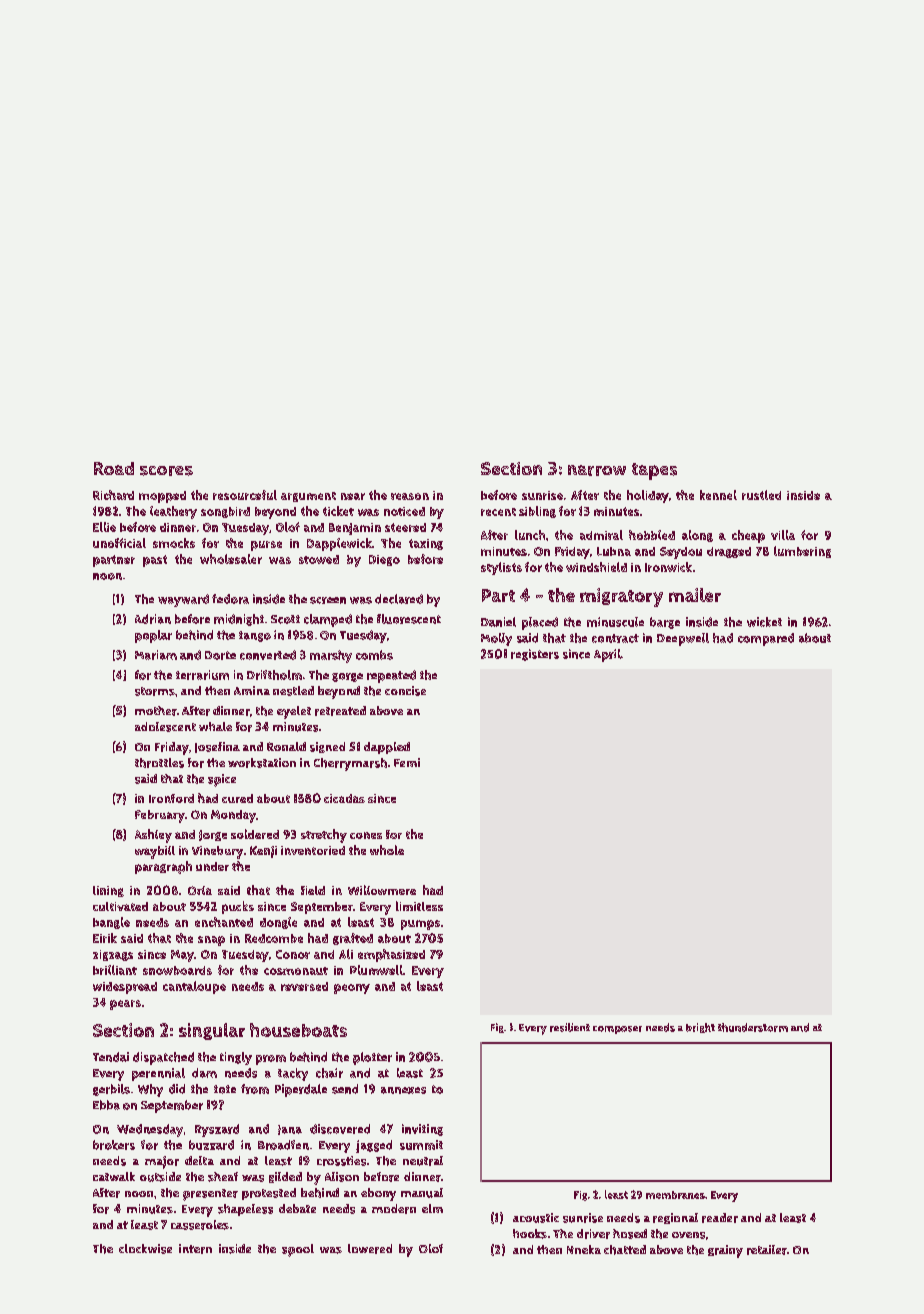 The height and width of the screenshot is (1314, 924). I want to click on prom, so click(271, 1060).
